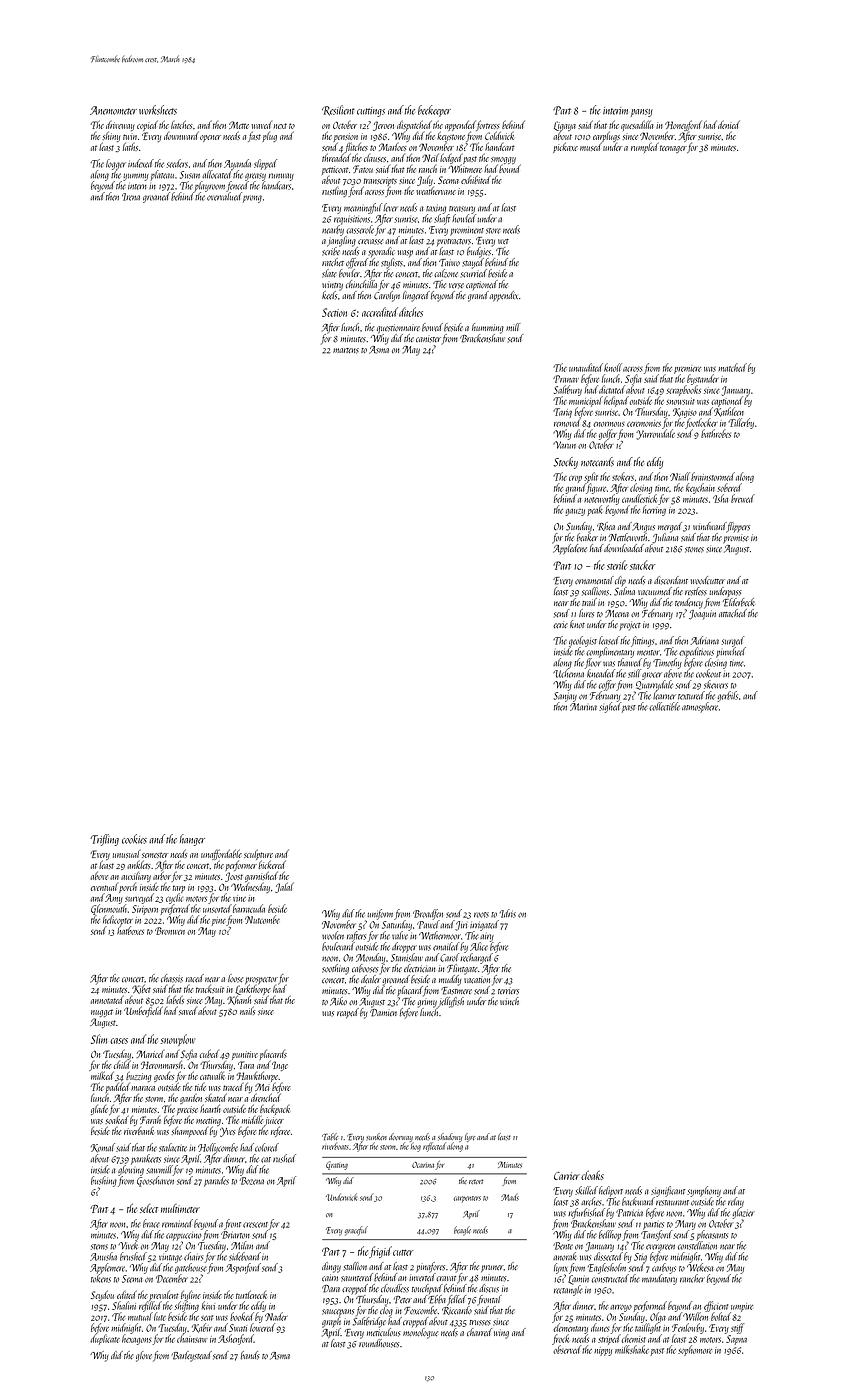 The width and height of the screenshot is (849, 1400). Describe the element at coordinates (209, 1054) in the screenshot. I see `cubed` at that location.
